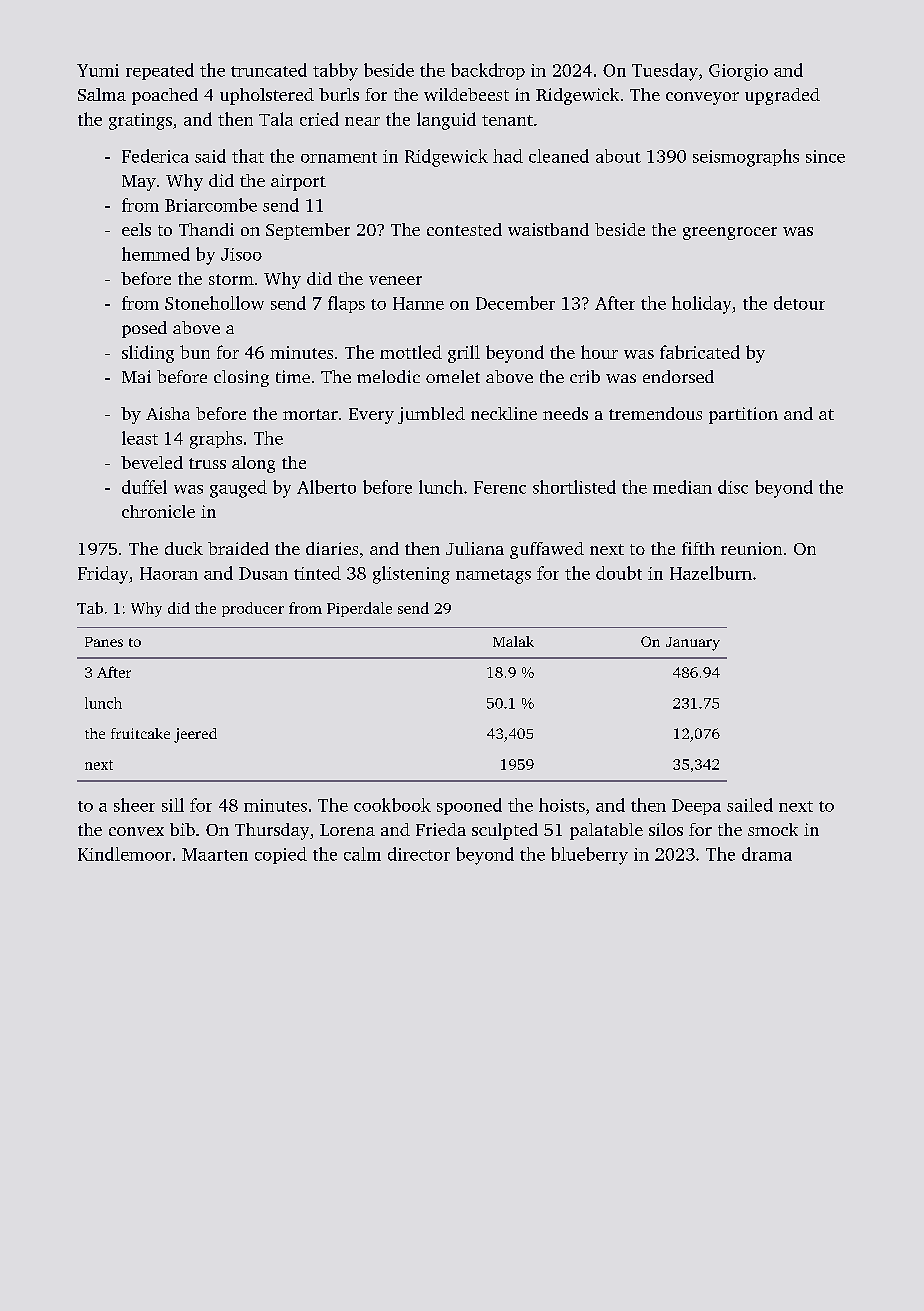  What do you see at coordinates (335, 72) in the document?
I see `tabby` at bounding box center [335, 72].
